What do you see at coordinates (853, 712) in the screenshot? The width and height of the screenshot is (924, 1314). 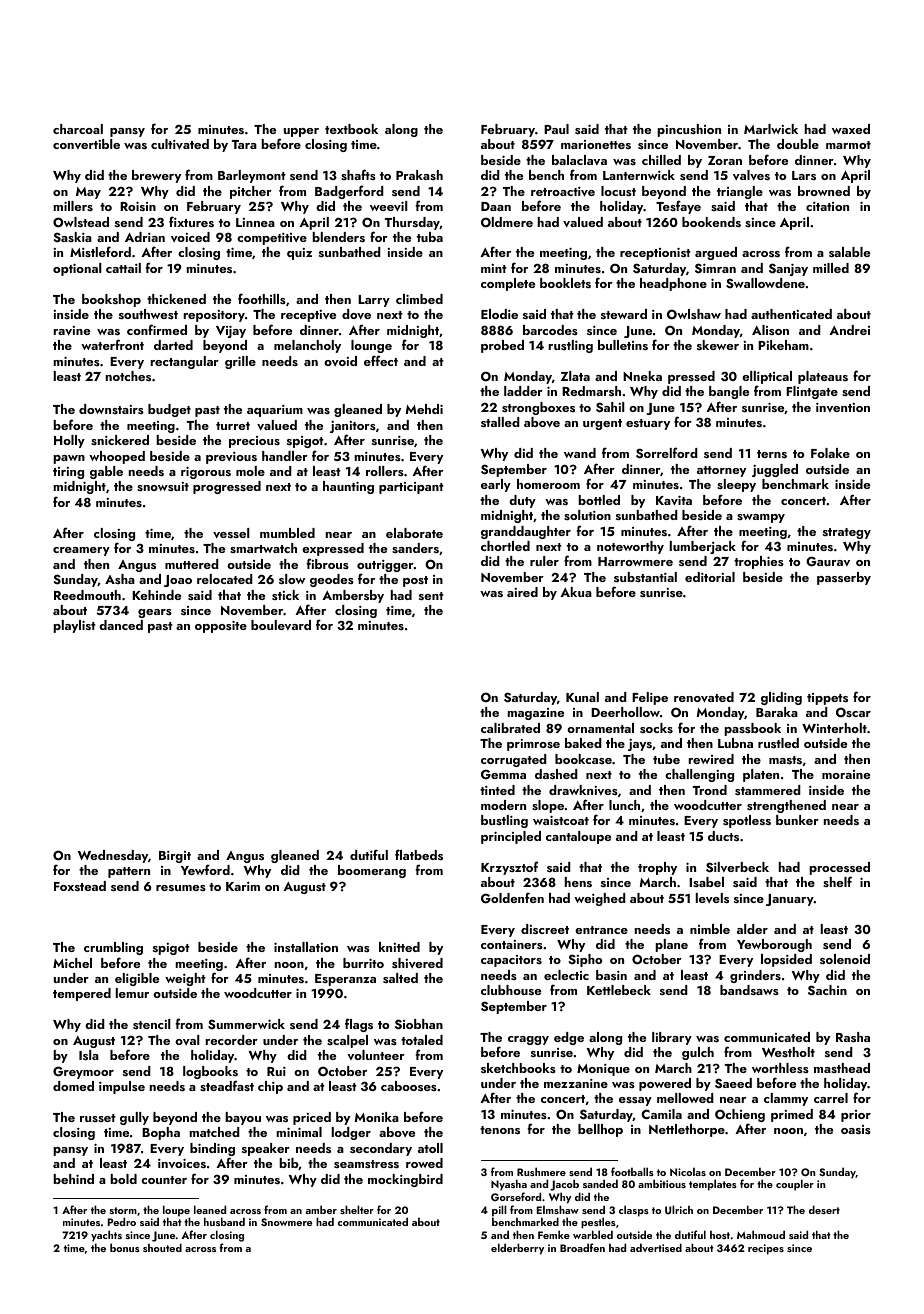 I see `Oscar` at bounding box center [853, 712].
